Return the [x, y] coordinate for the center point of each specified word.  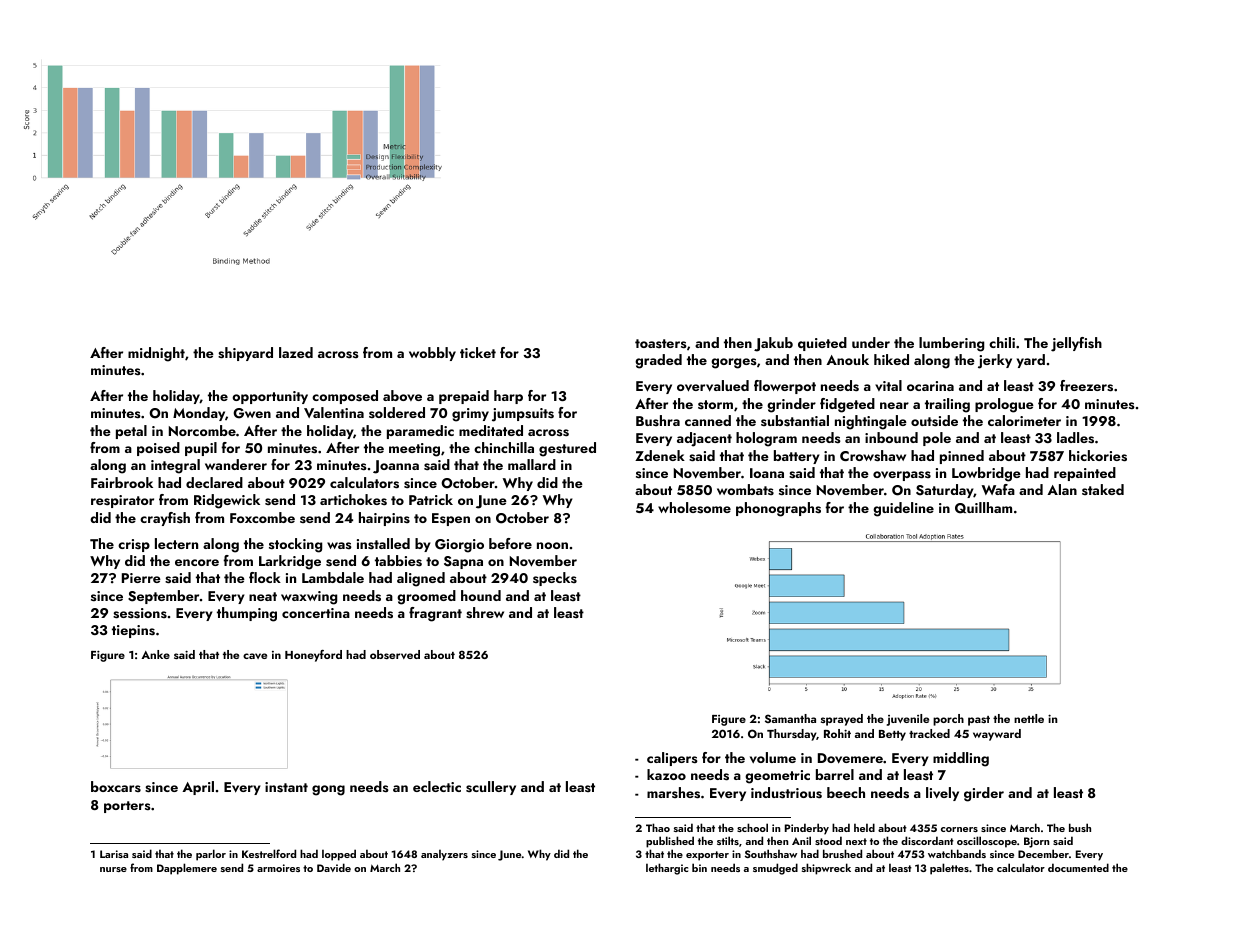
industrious [786, 793]
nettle [1029, 718]
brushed [842, 853]
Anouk [847, 359]
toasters [661, 343]
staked [1103, 489]
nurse [113, 869]
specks [555, 579]
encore [197, 562]
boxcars [116, 786]
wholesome [694, 508]
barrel [835, 774]
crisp [134, 545]
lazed [296, 352]
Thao [658, 827]
